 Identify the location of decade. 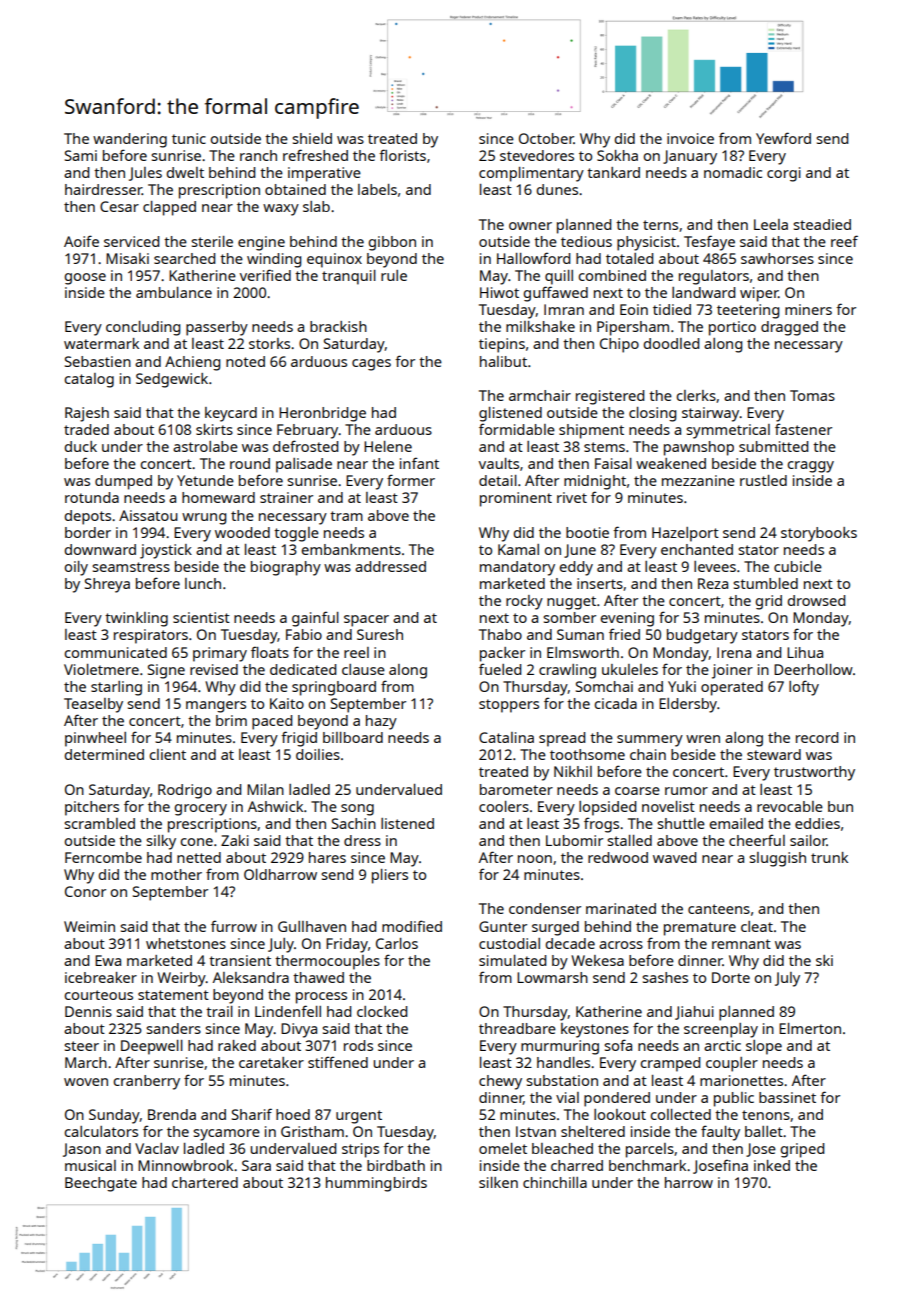
(570, 943).
